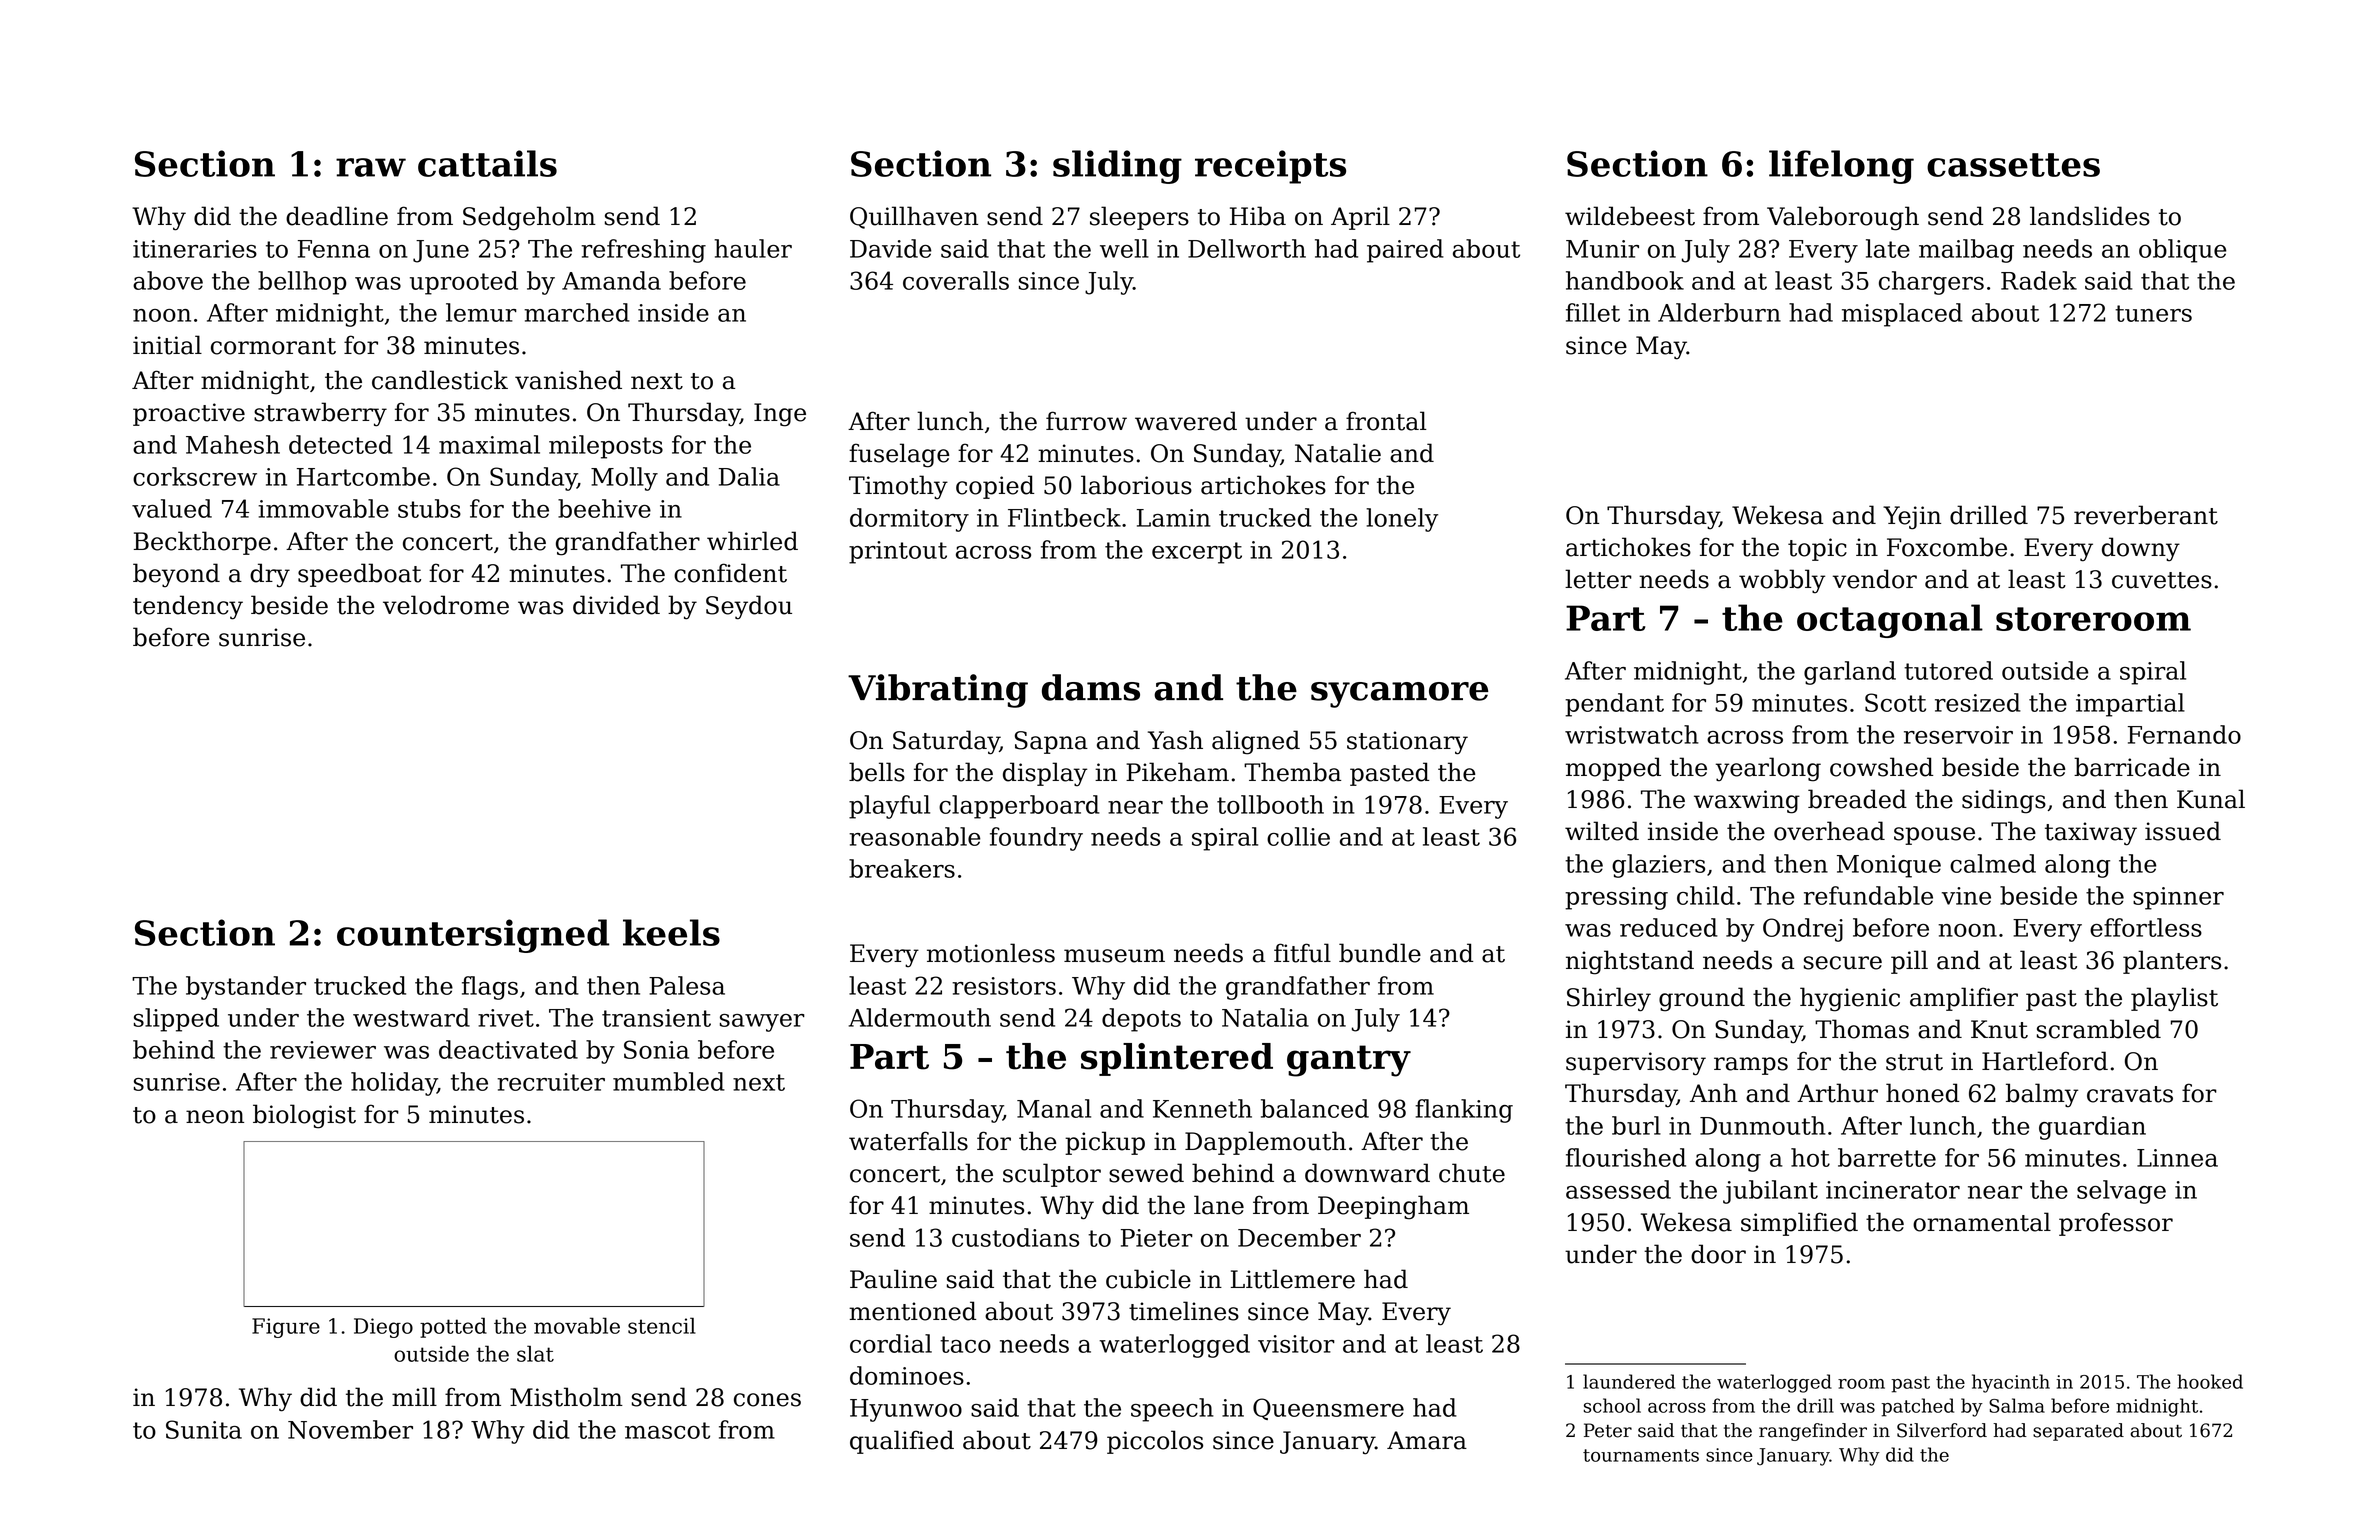  I want to click on biologist, so click(304, 1116).
